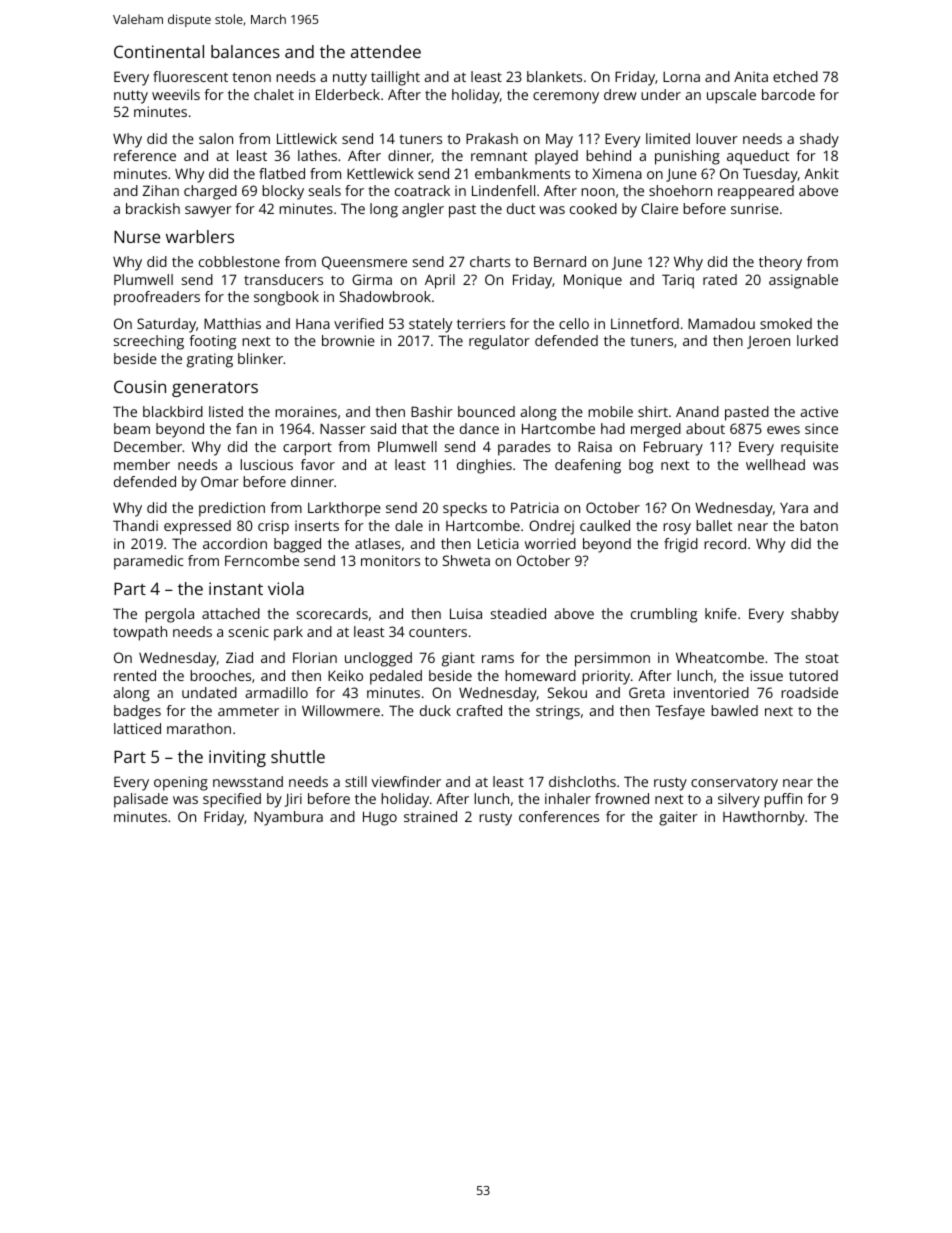 The image size is (952, 1233). What do you see at coordinates (582, 781) in the page?
I see `dishcloths` at bounding box center [582, 781].
